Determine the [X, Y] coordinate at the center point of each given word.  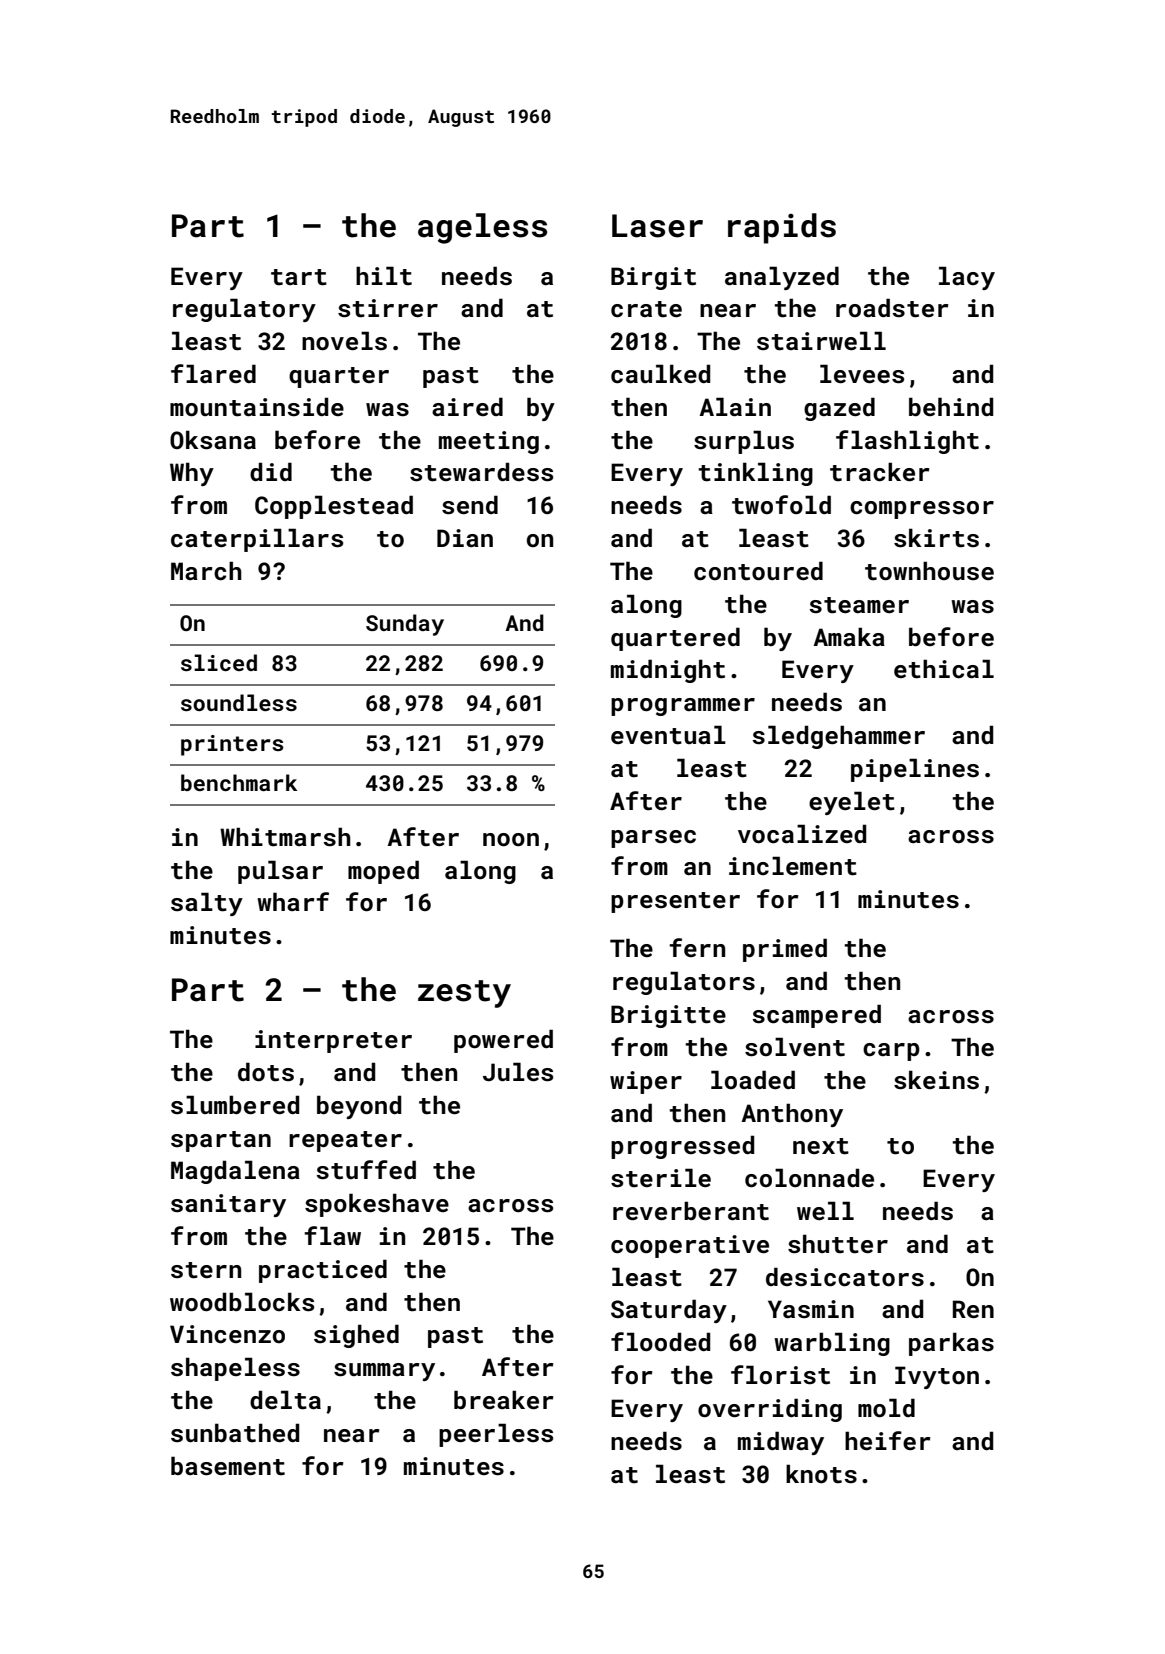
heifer [888, 1440]
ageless [482, 228]
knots [821, 1474]
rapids [782, 228]
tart [299, 277]
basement [228, 1466]
